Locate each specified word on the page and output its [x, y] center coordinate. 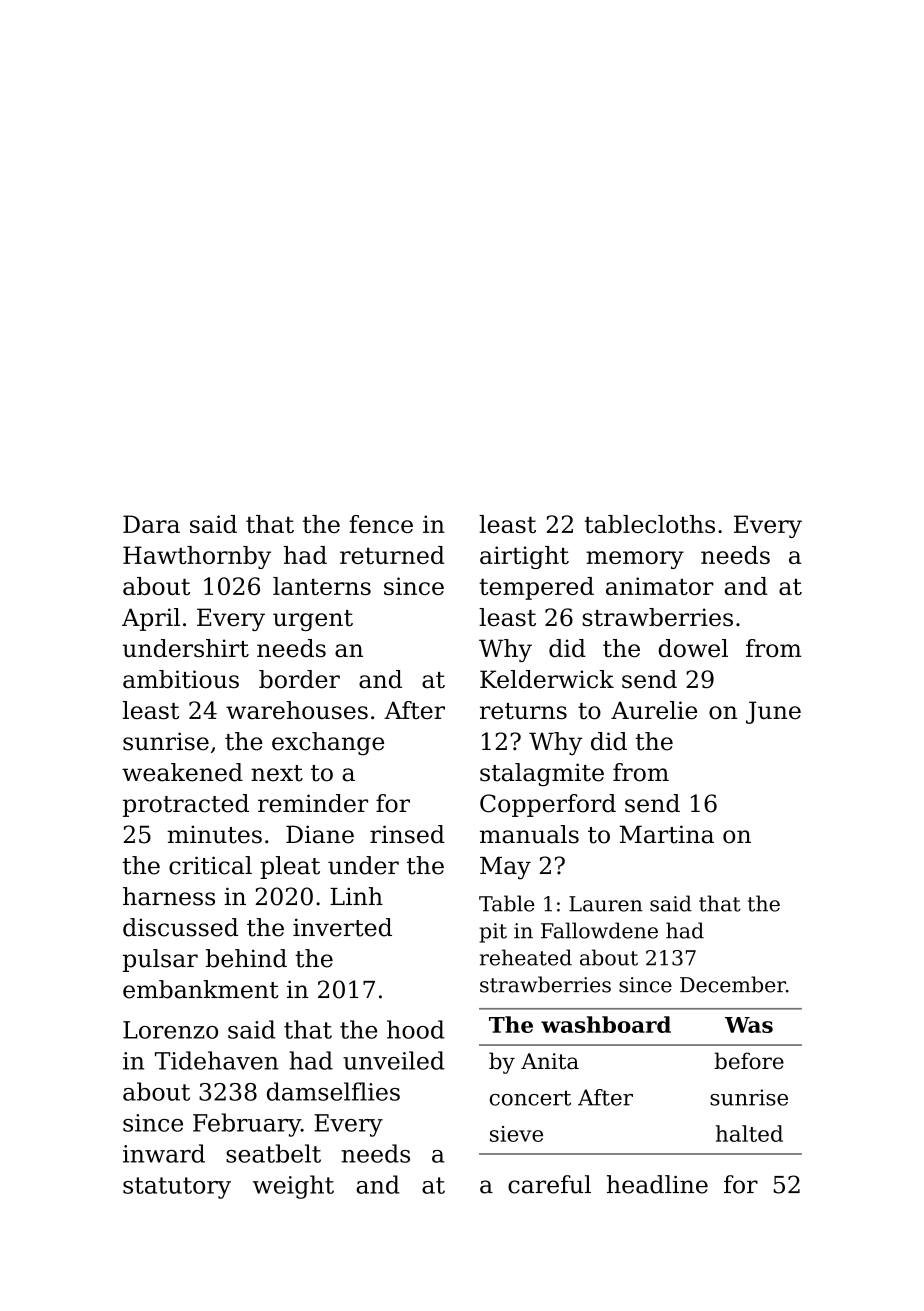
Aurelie [654, 710]
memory [635, 560]
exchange [328, 743]
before [749, 1061]
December [733, 984]
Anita [550, 1061]
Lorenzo [170, 1030]
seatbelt [273, 1153]
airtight [524, 557]
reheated [526, 957]
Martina [667, 834]
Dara [151, 524]
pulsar [160, 960]
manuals [529, 834]
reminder [313, 803]
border [299, 679]
